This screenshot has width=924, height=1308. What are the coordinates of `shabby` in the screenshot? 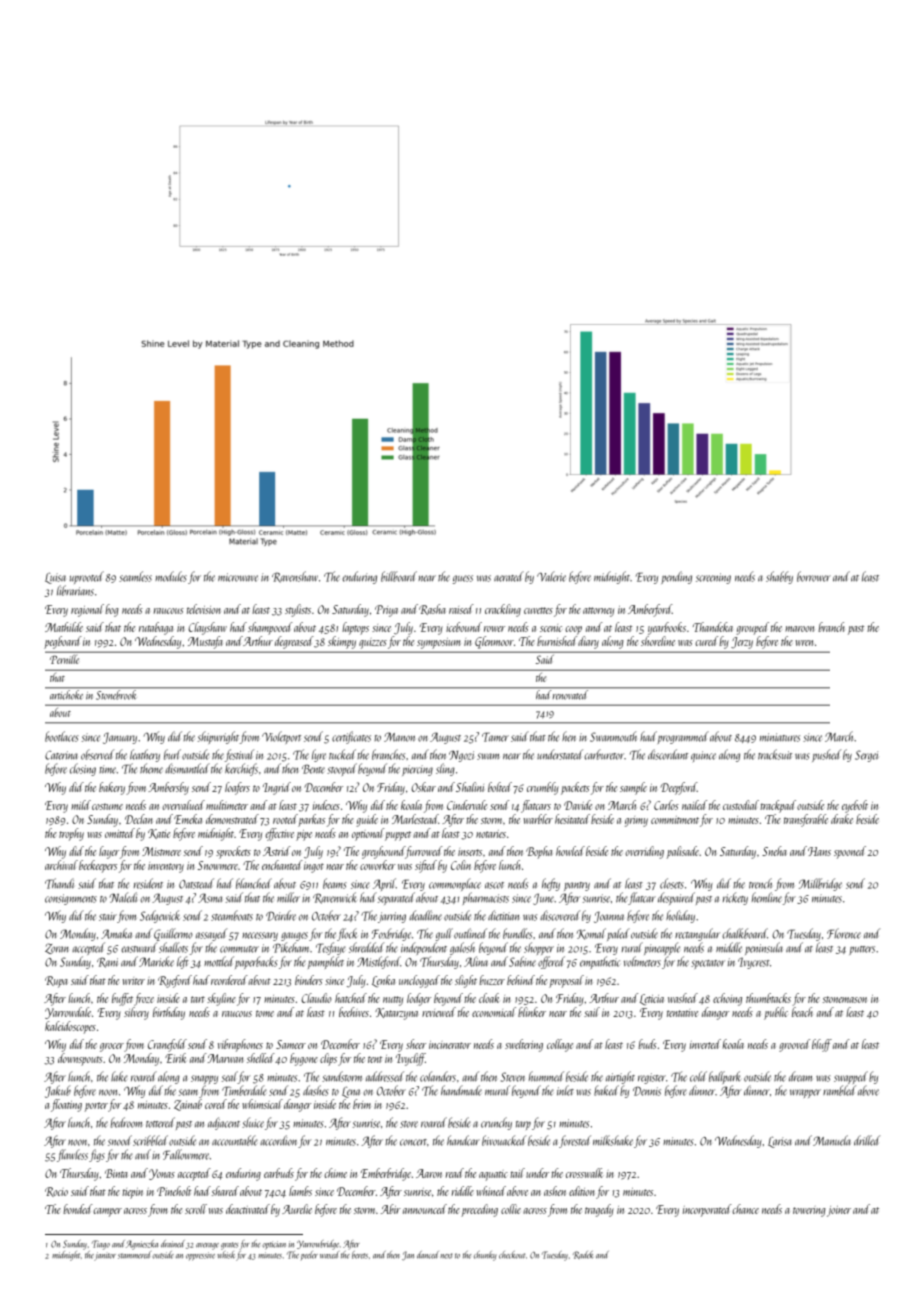 It's located at (779, 577).
